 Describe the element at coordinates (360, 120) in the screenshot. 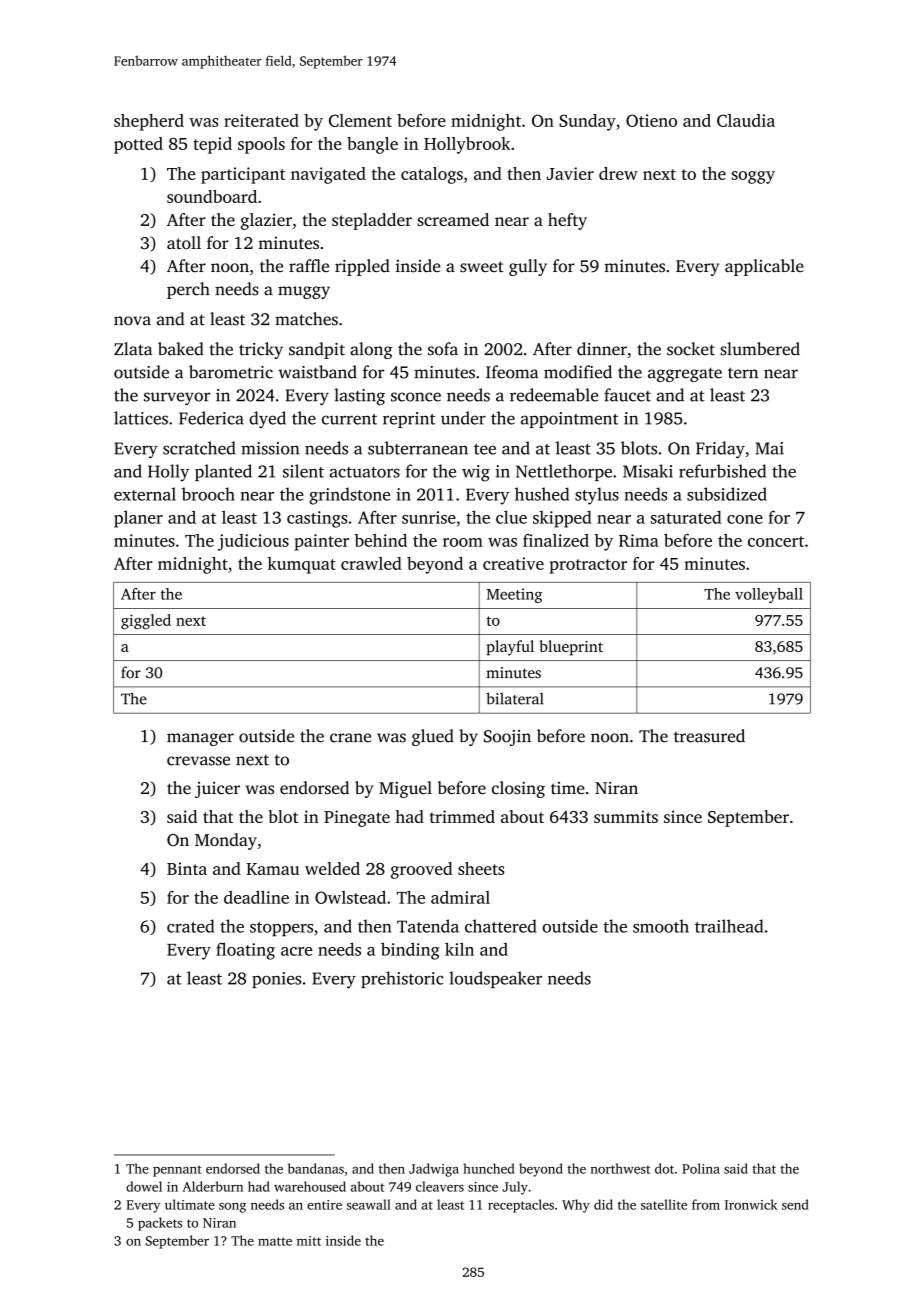

I see `Clement` at that location.
